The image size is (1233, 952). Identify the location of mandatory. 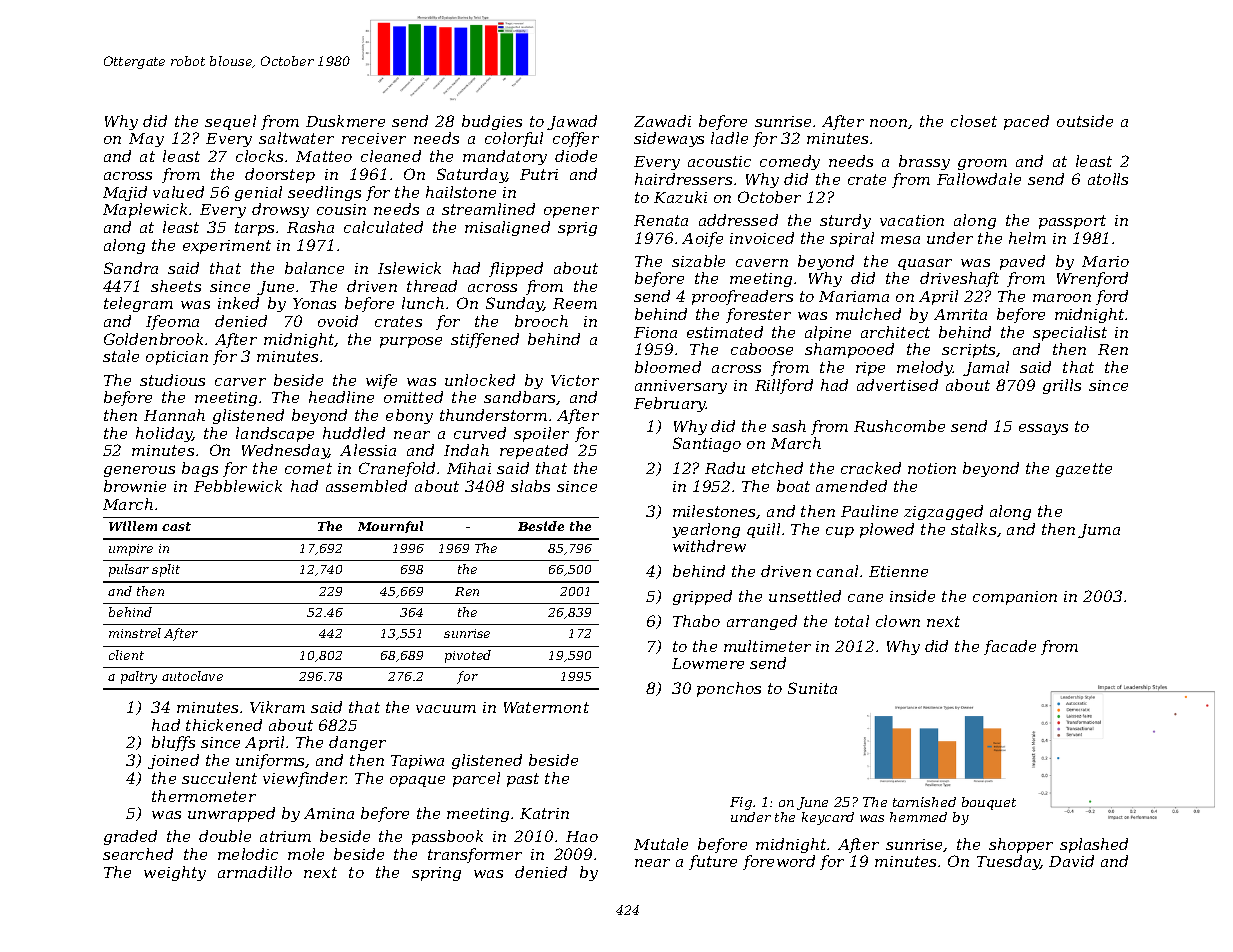
(505, 157).
